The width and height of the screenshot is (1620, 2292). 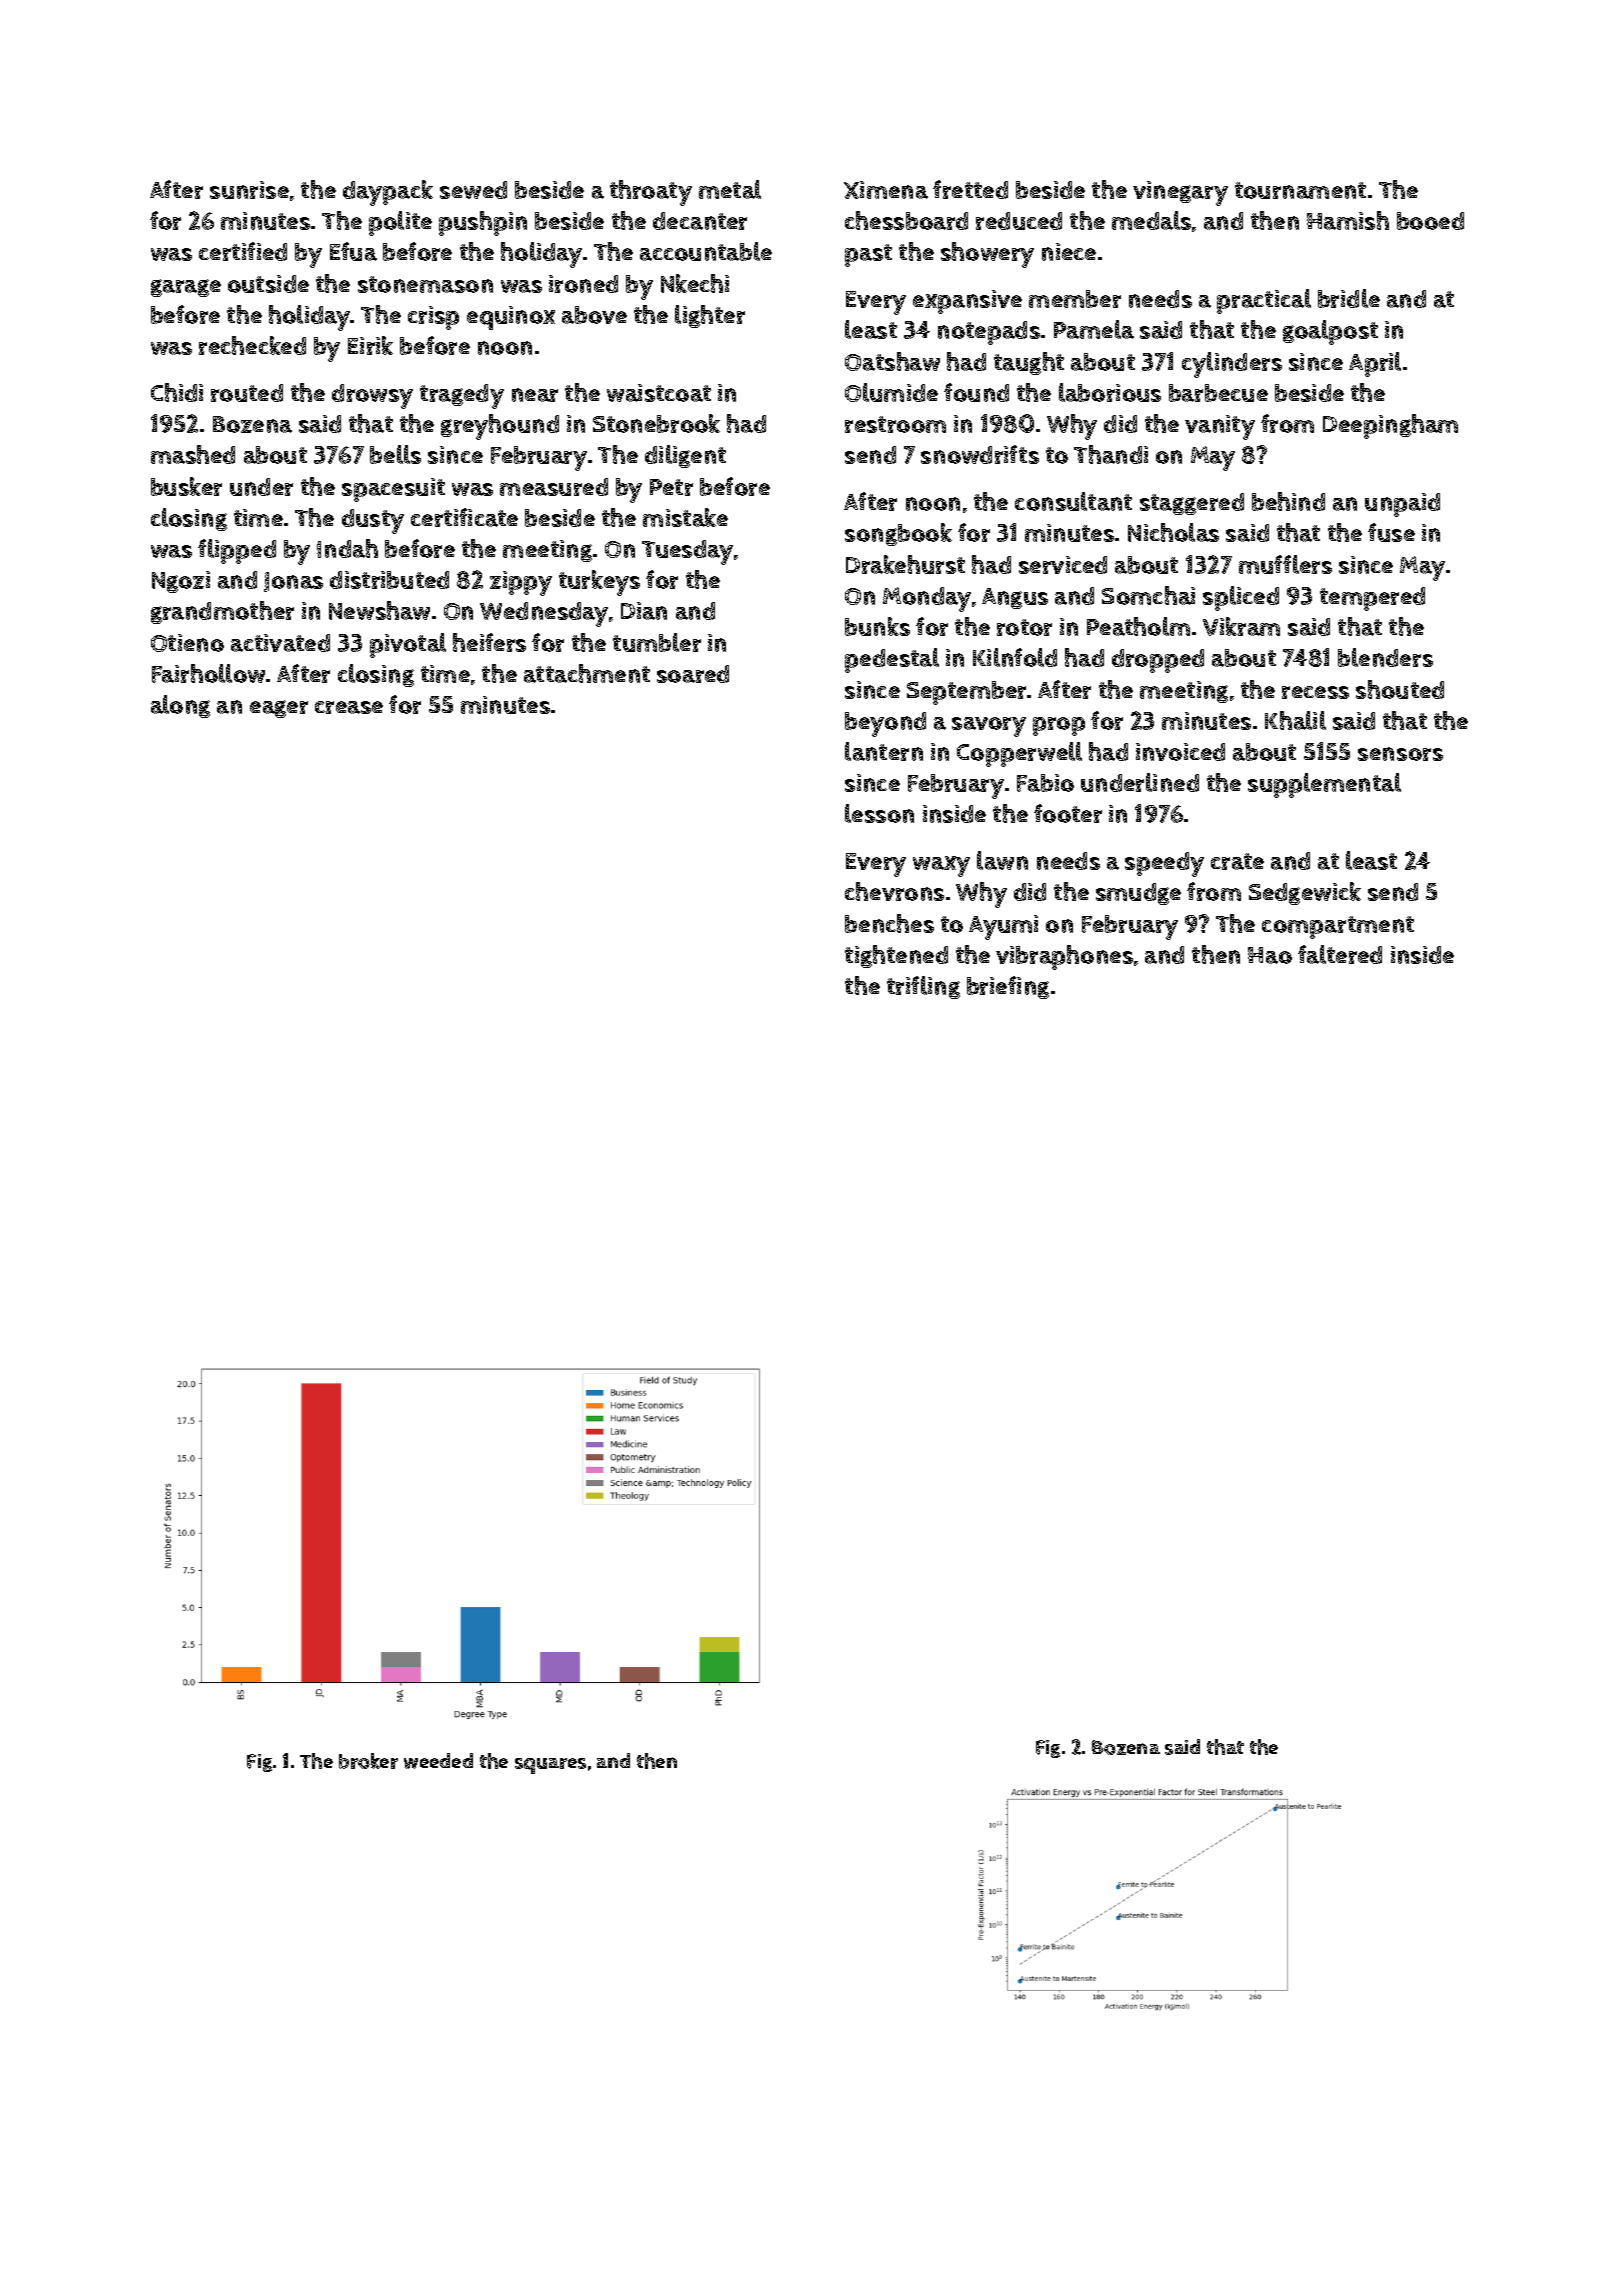 I want to click on trifling, so click(x=923, y=987).
